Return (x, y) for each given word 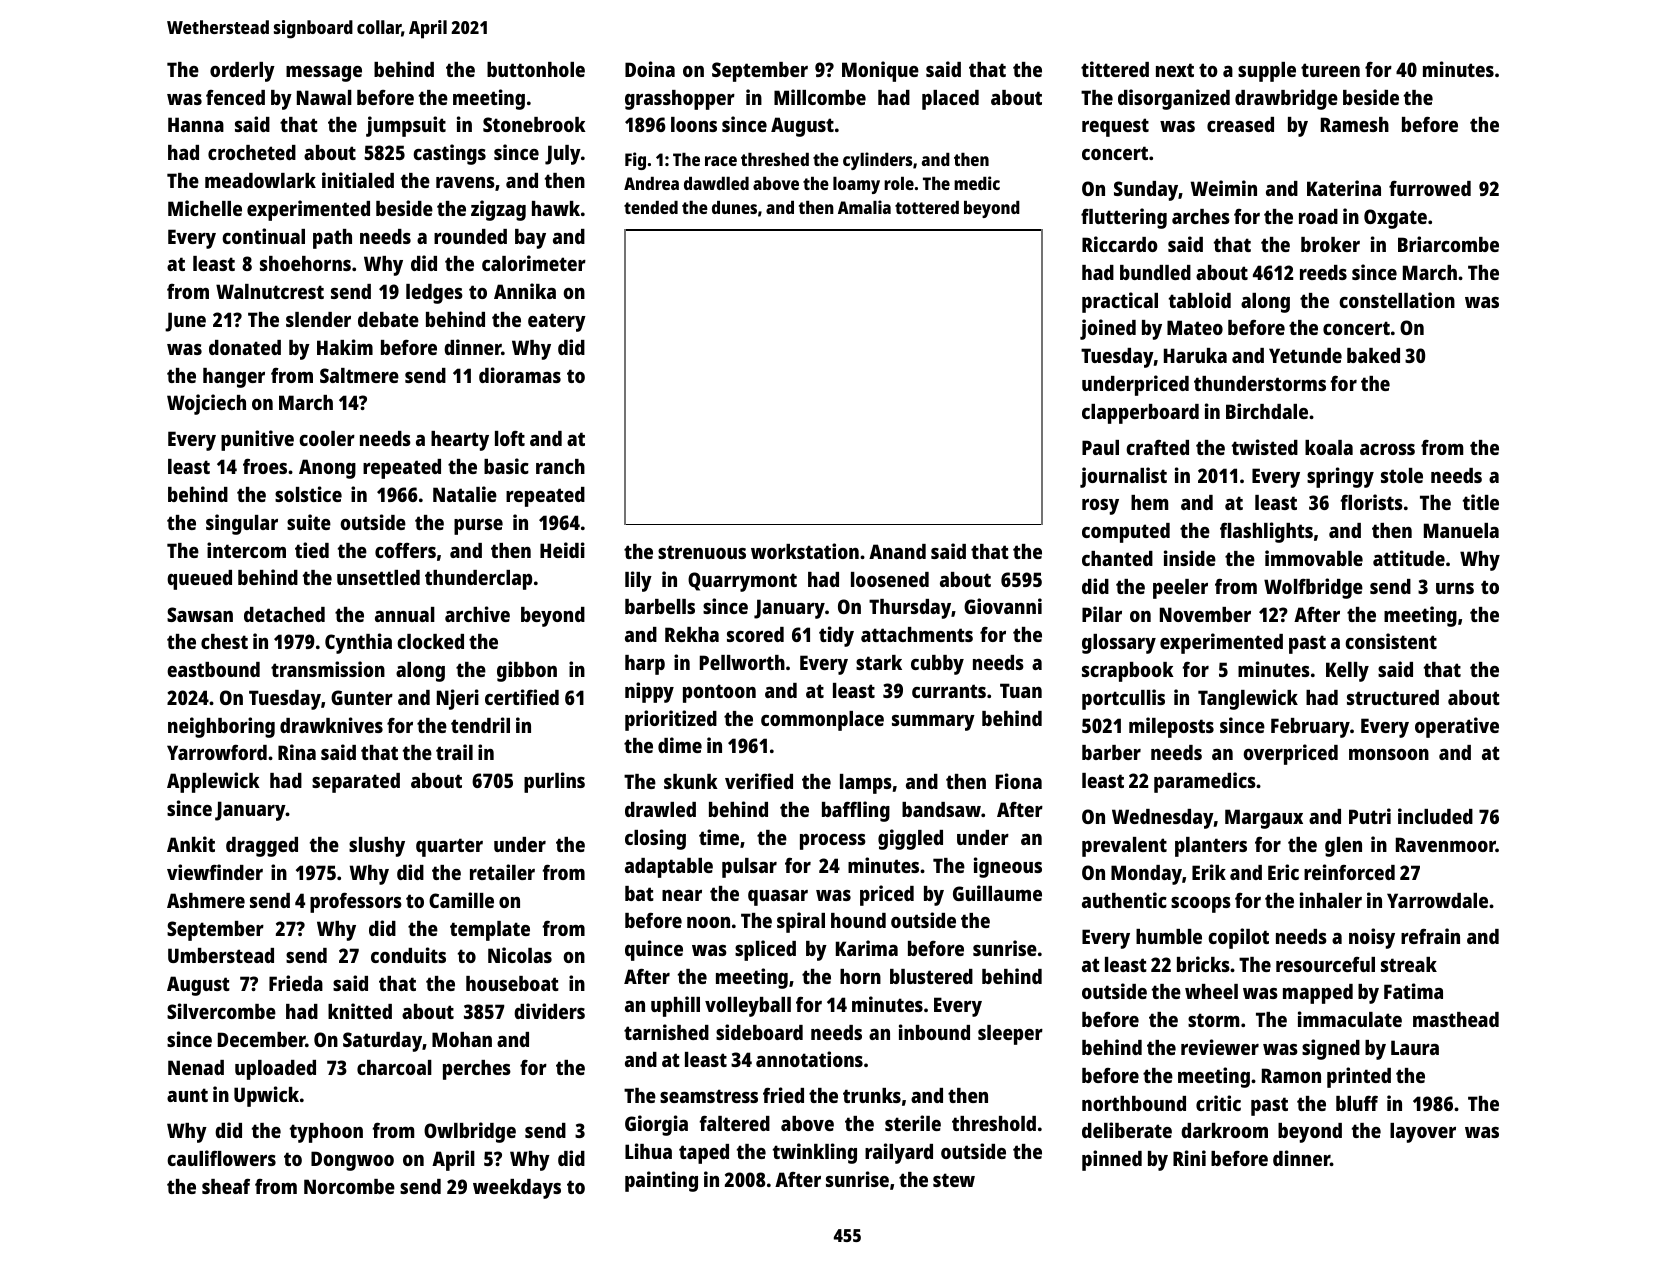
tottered (927, 207)
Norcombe (349, 1186)
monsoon (1389, 754)
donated (245, 347)
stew (954, 1180)
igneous (1008, 867)
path (332, 239)
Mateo (1195, 327)
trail (454, 752)
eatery (557, 322)
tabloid (1200, 300)
